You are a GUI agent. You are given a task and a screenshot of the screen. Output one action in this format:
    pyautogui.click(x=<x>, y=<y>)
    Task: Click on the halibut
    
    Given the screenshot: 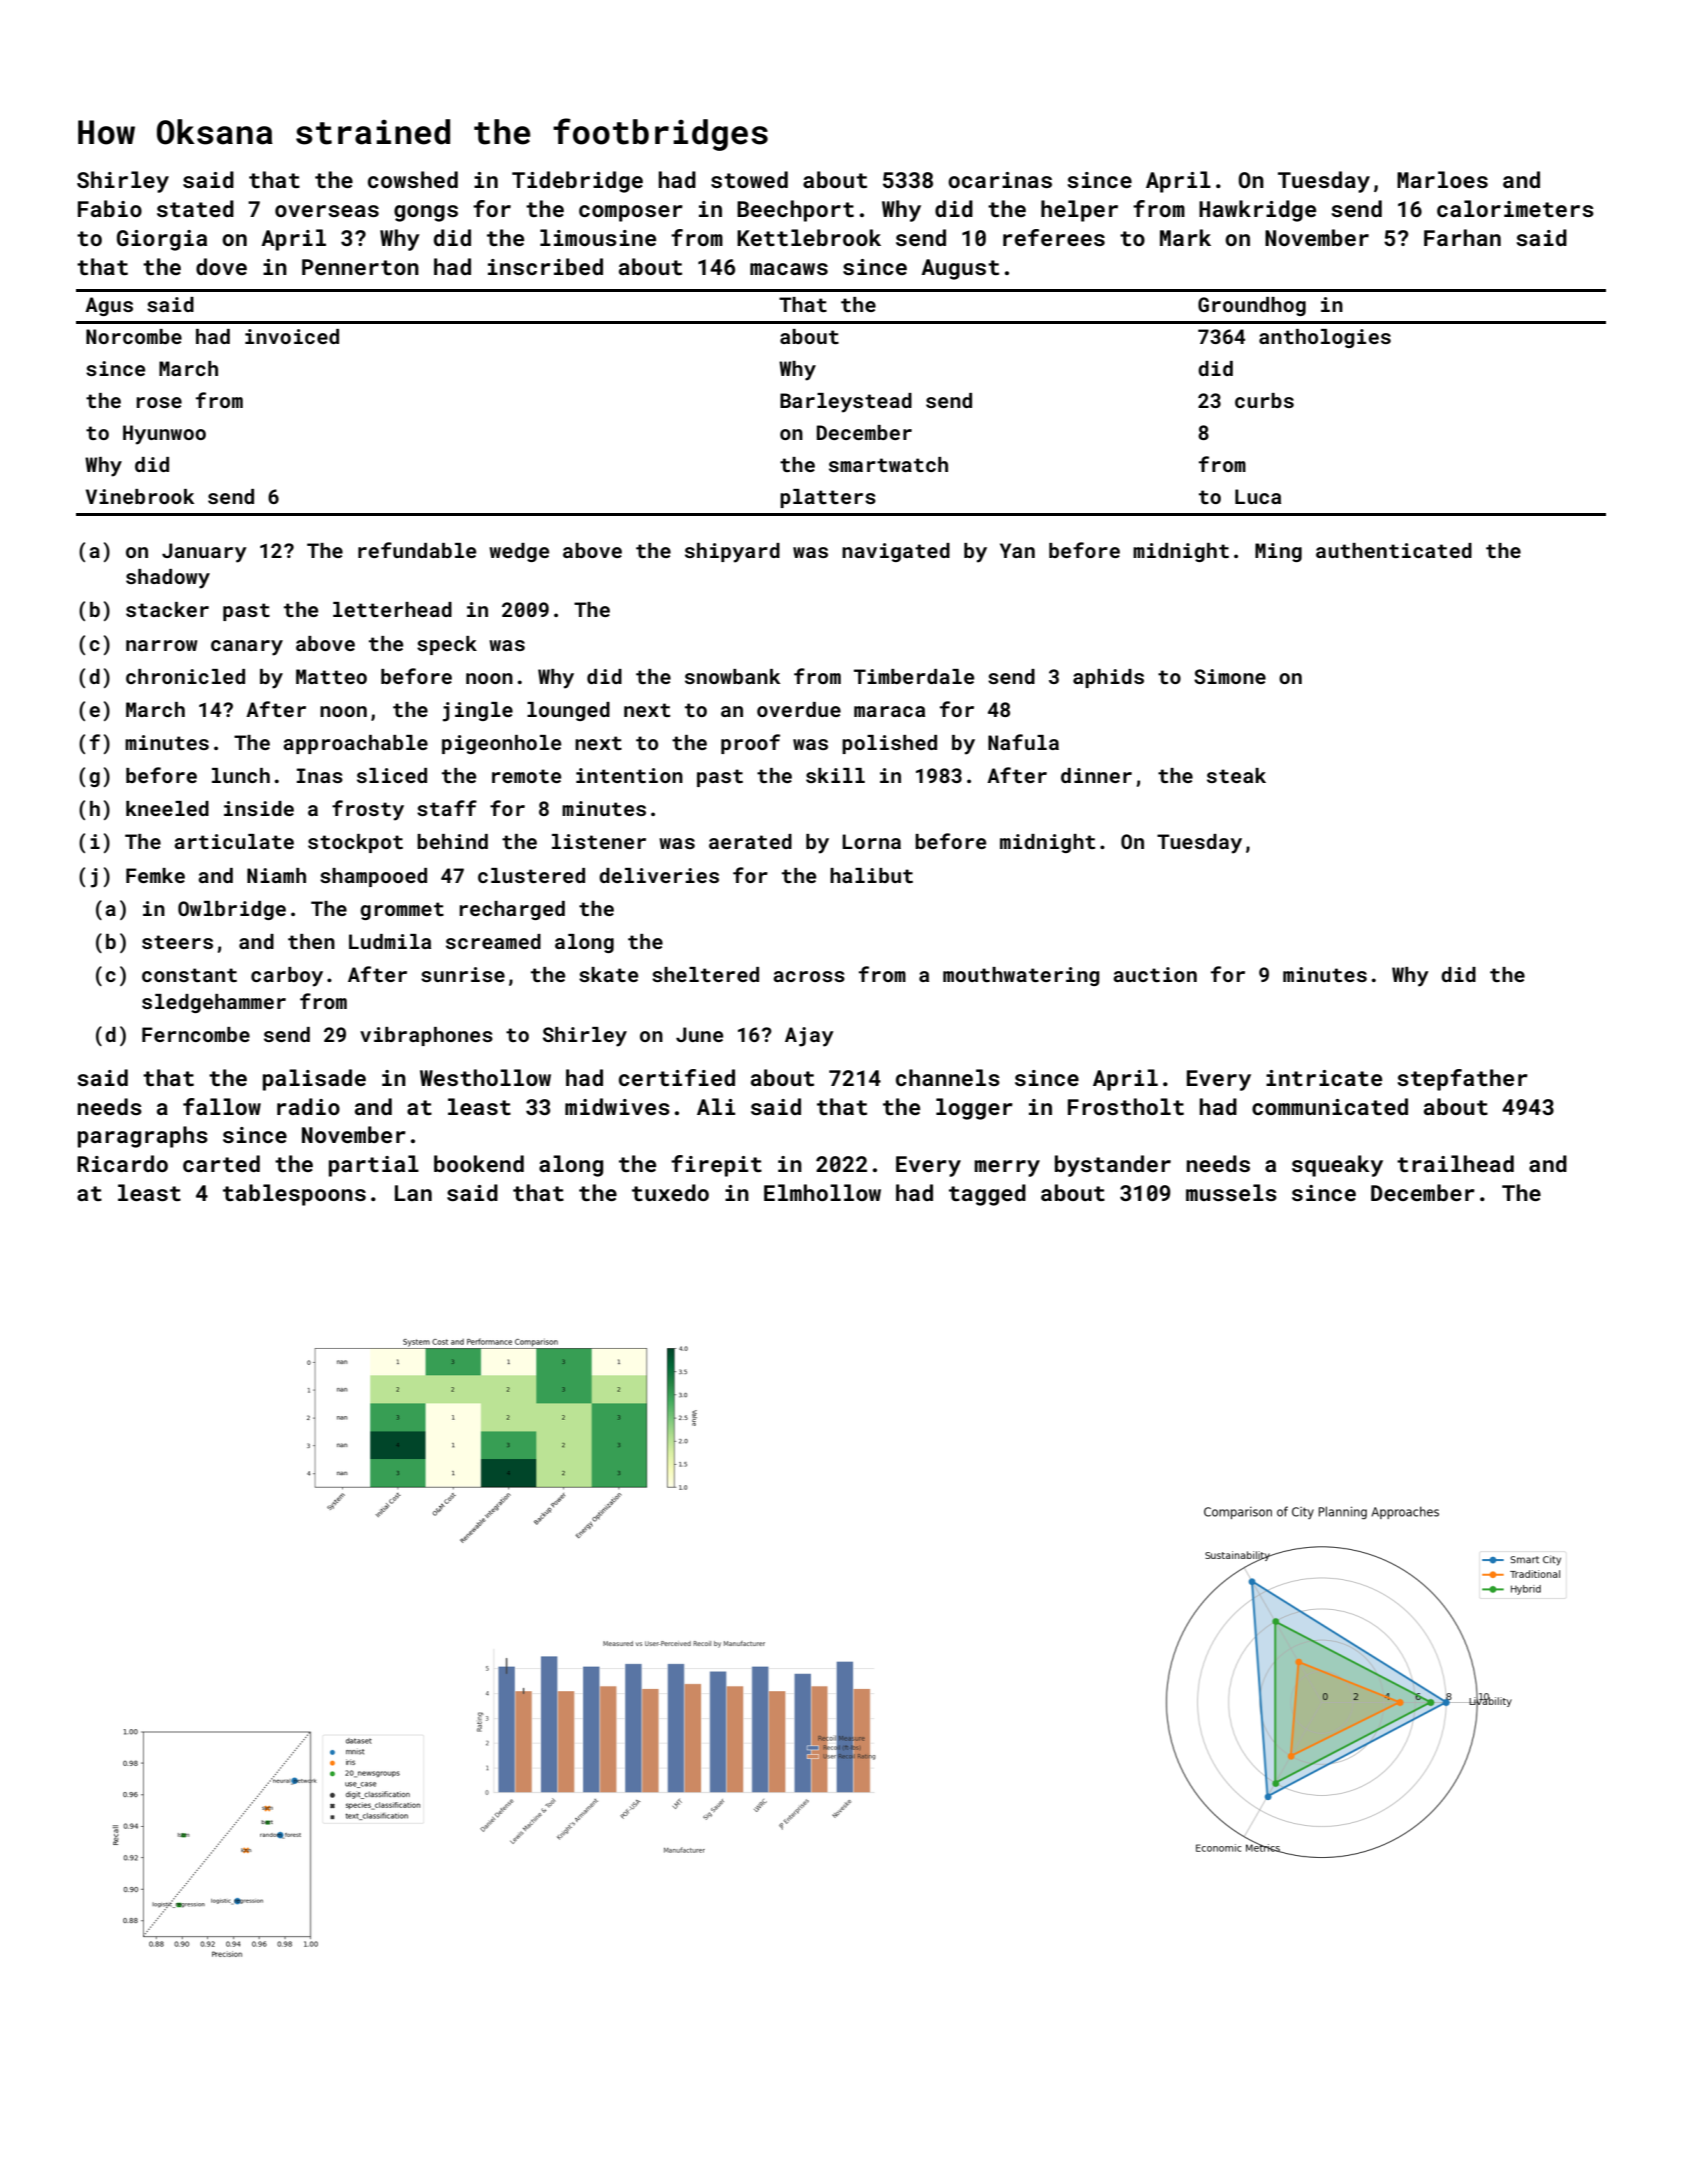 What is the action you would take?
    pyautogui.click(x=871, y=875)
